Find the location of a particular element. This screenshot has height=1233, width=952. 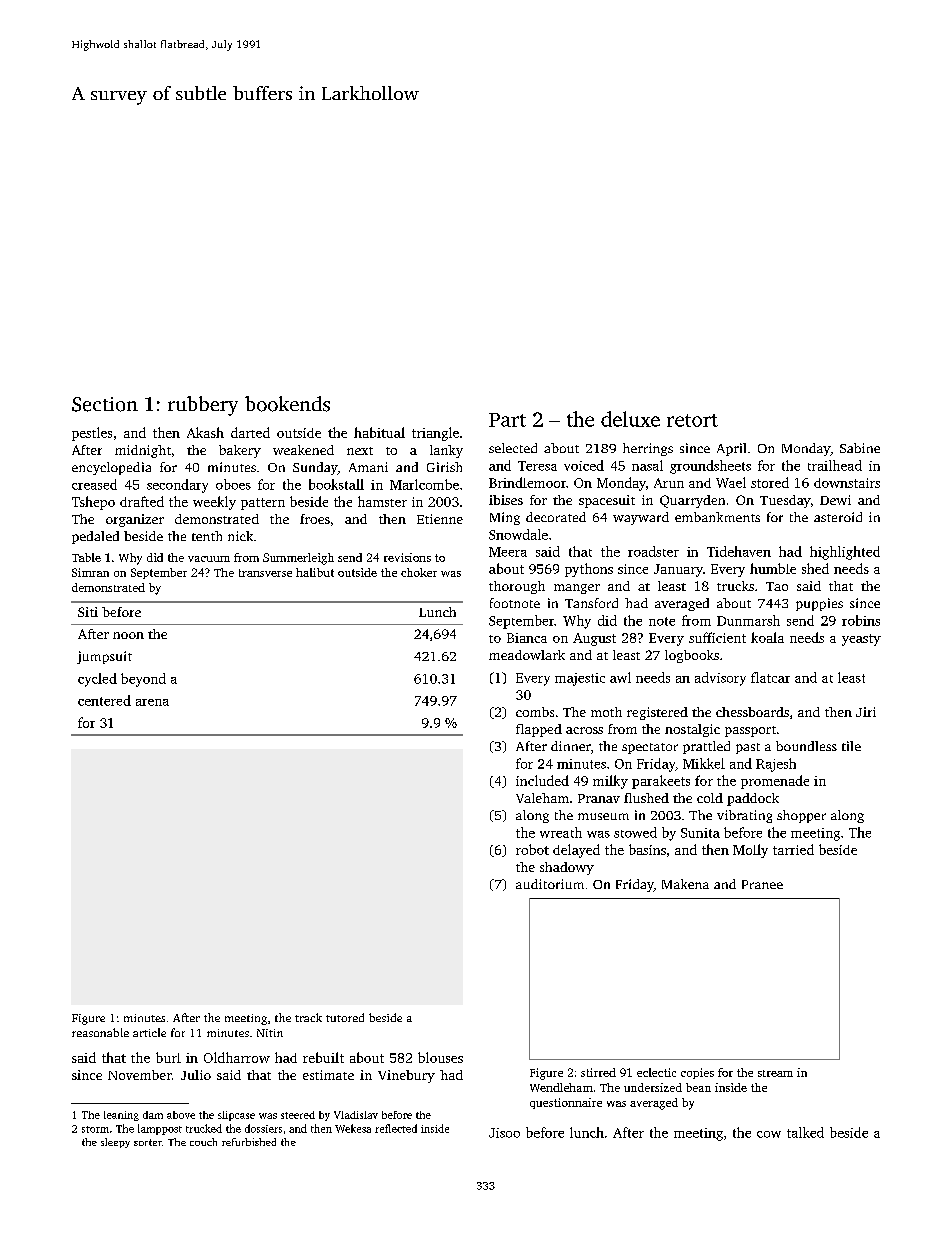

Section is located at coordinates (105, 404).
